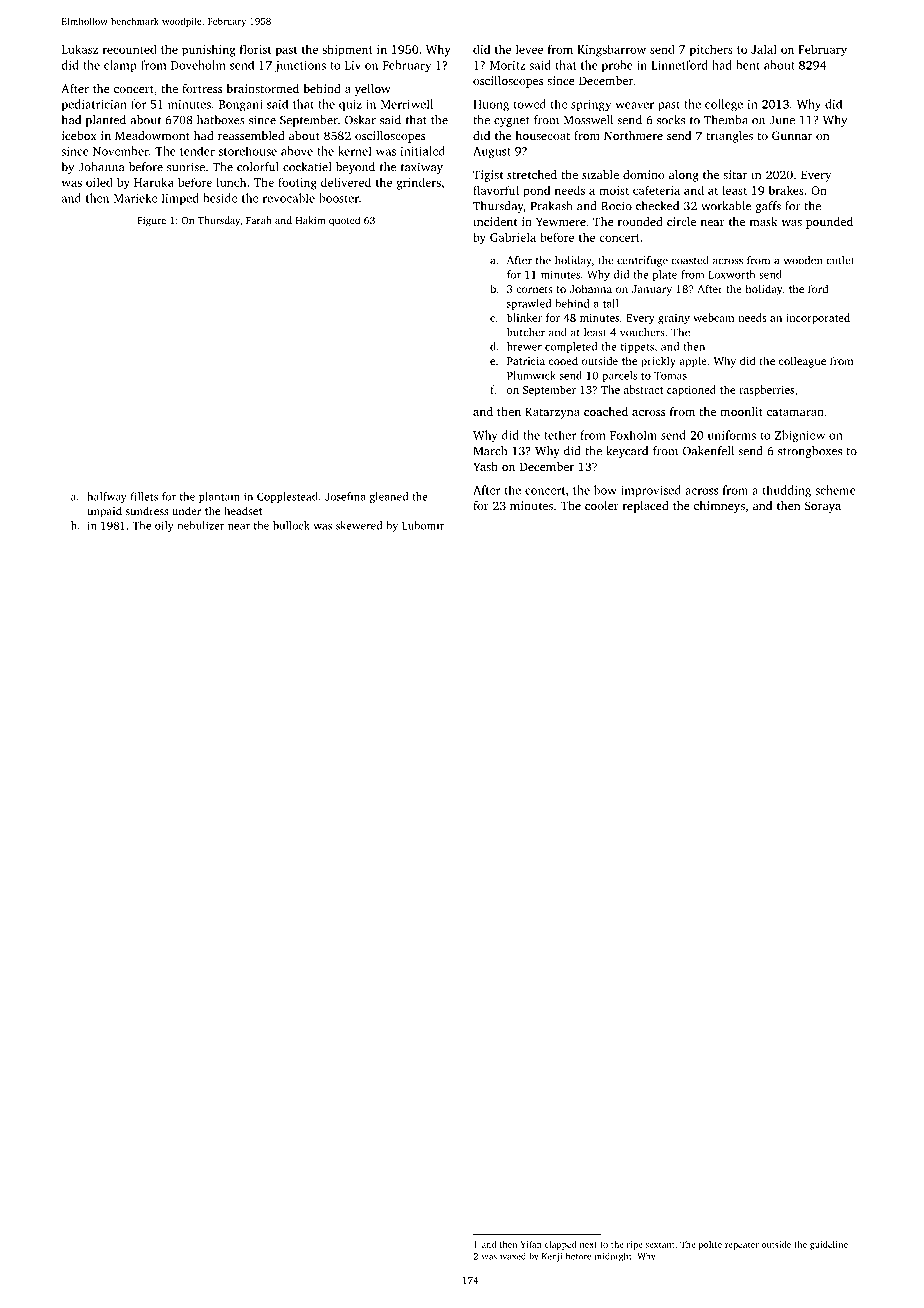  I want to click on March, so click(490, 451).
